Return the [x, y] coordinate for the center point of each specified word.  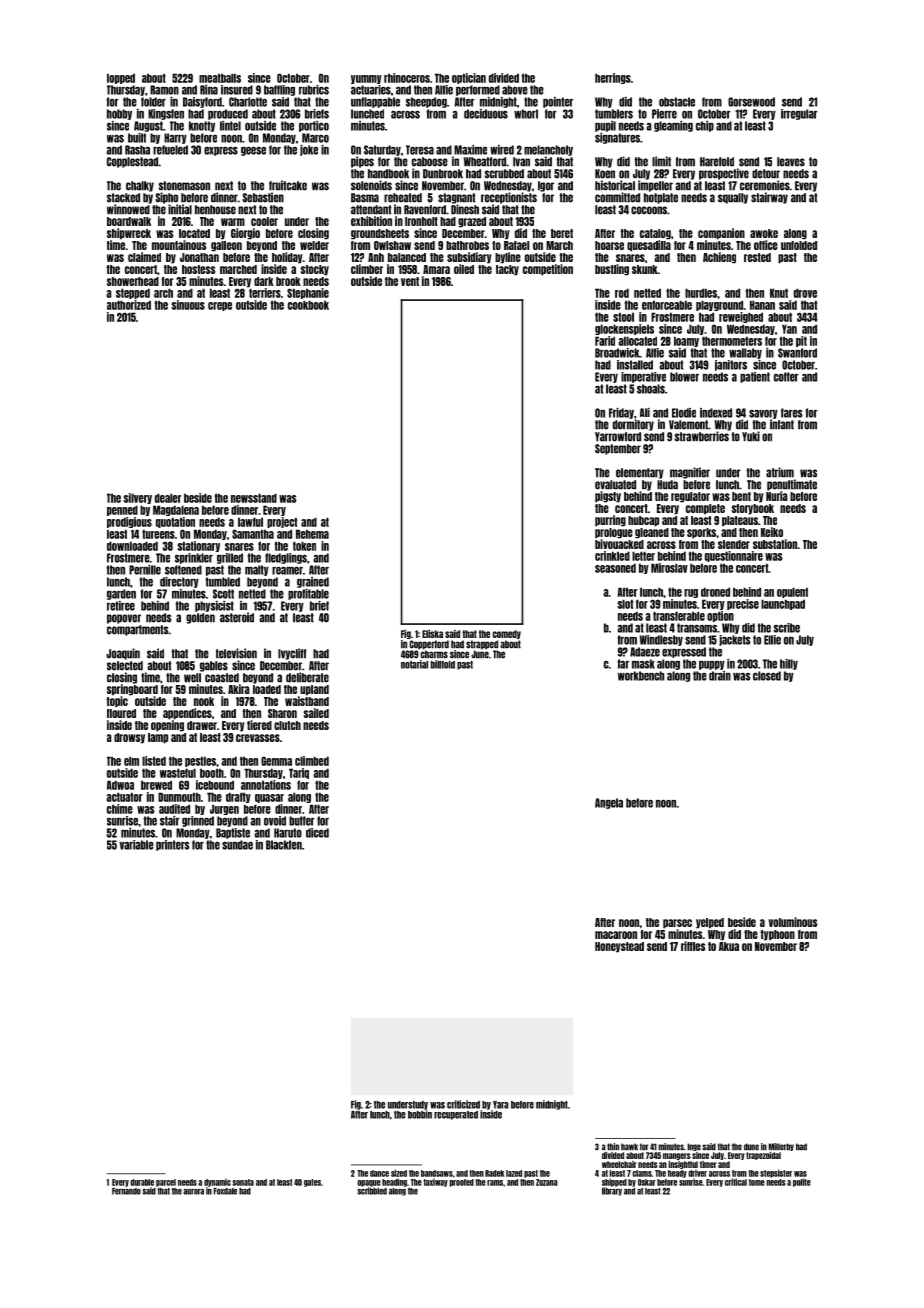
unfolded [799, 245]
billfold [443, 664]
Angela [609, 803]
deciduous [486, 114]
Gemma [276, 761]
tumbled [222, 582]
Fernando [126, 1191]
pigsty [608, 497]
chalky [140, 186]
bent [741, 496]
